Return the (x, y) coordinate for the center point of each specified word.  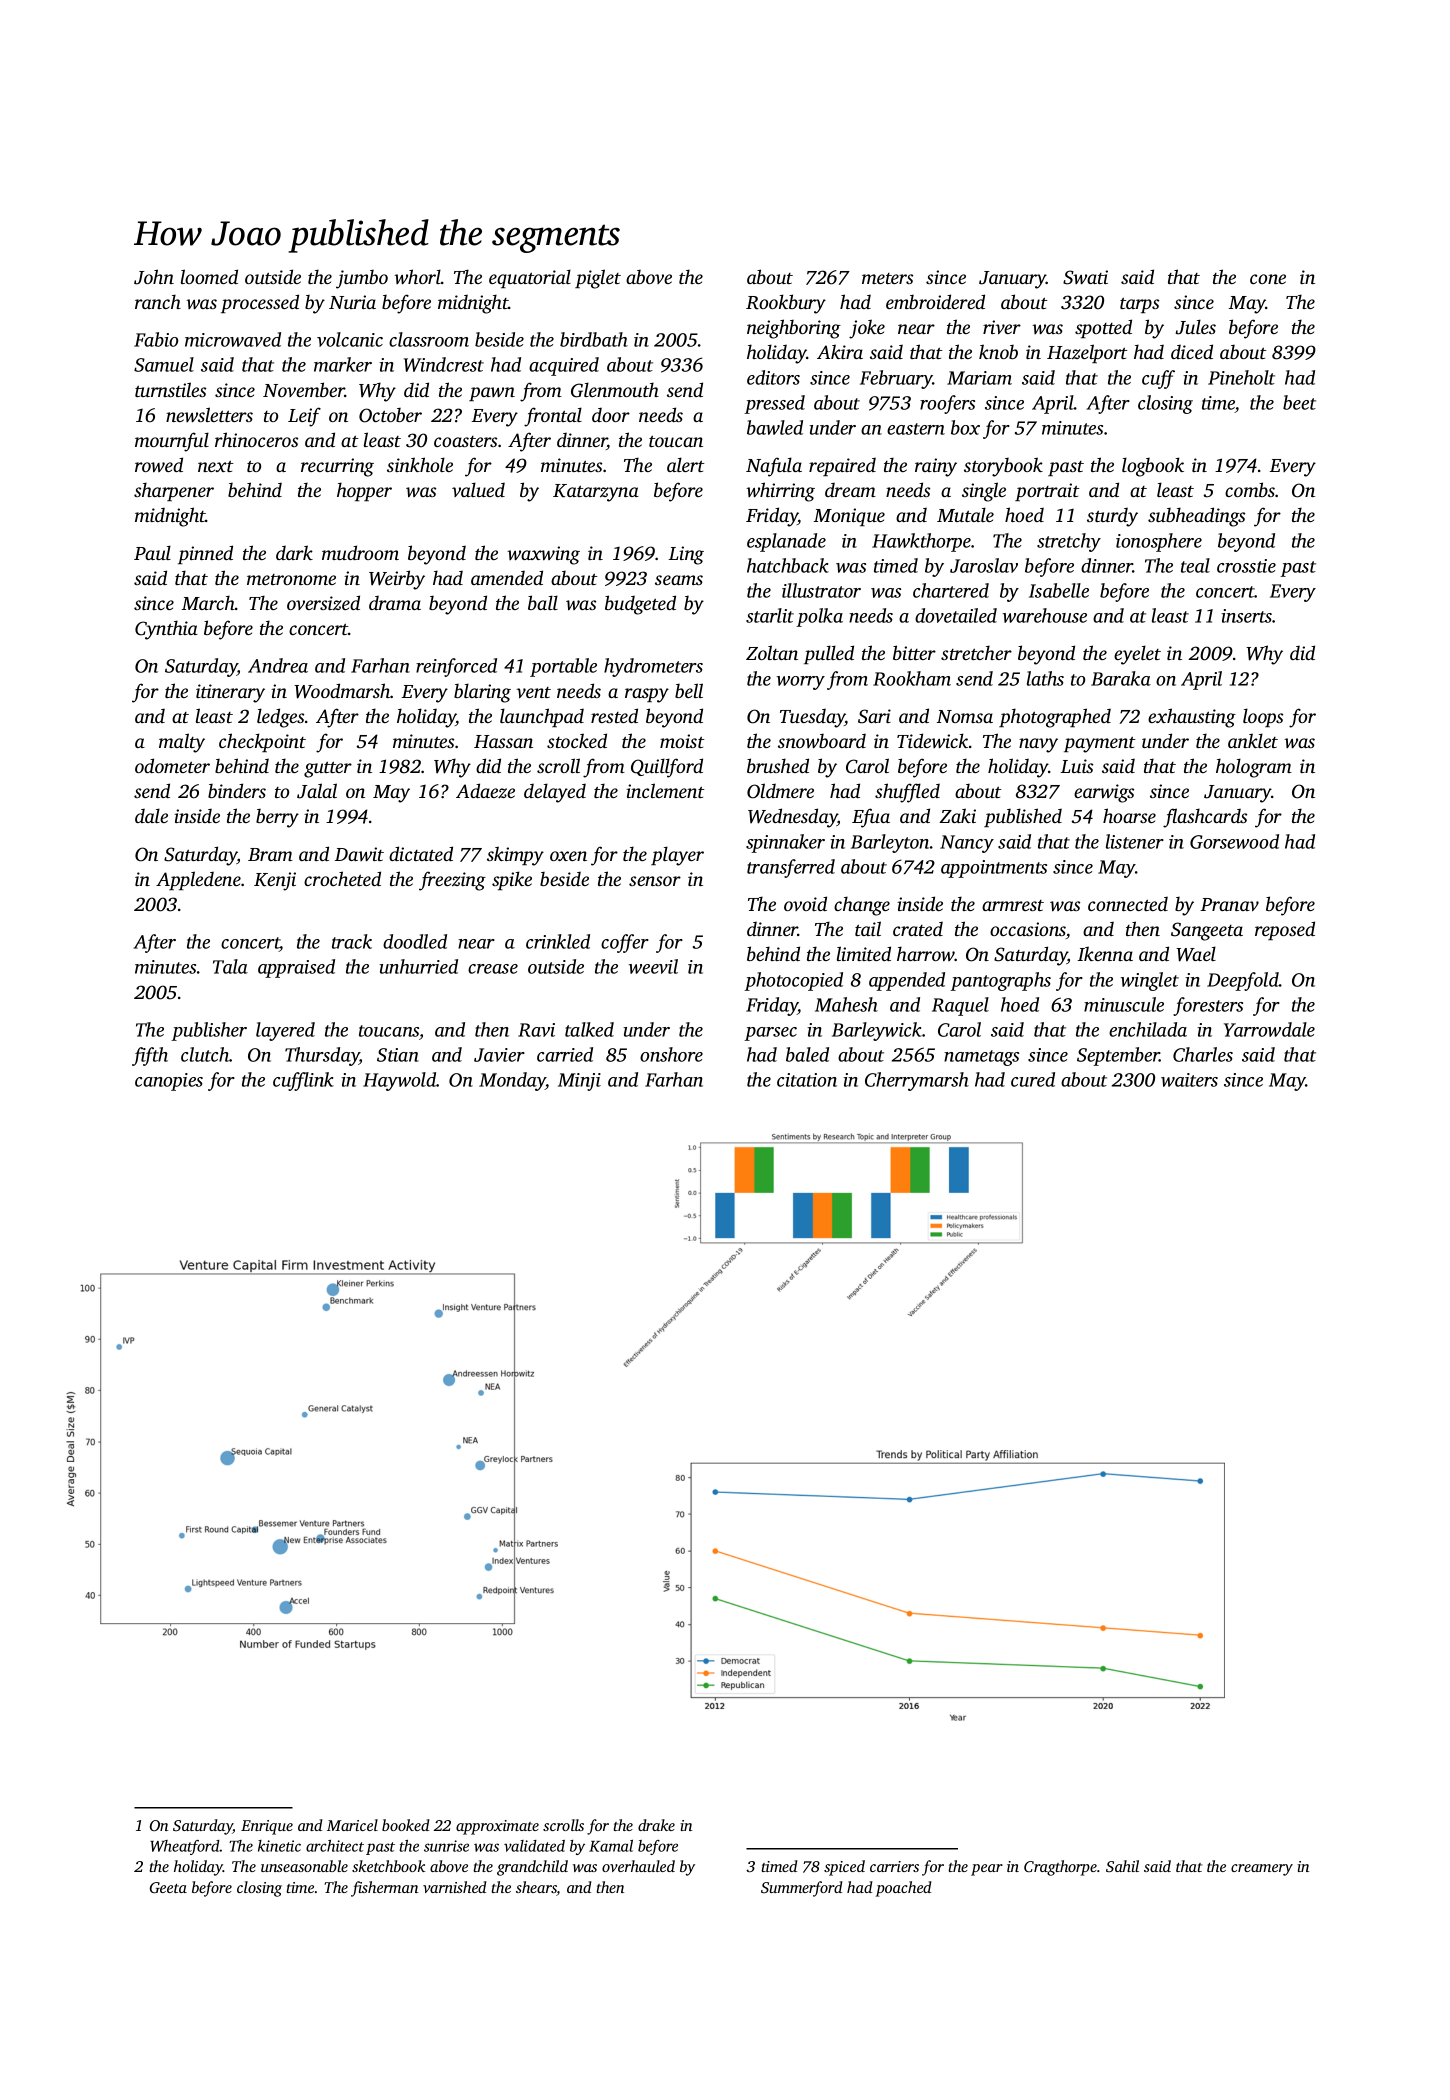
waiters (1189, 1080)
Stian (398, 1055)
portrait (1047, 492)
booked (406, 1825)
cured (1033, 1079)
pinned (205, 554)
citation (807, 1080)
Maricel (352, 1825)
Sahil (1122, 1866)
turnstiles (170, 389)
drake (656, 1825)
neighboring (794, 329)
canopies (169, 1082)
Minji (579, 1082)
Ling (686, 555)
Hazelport (1087, 353)
